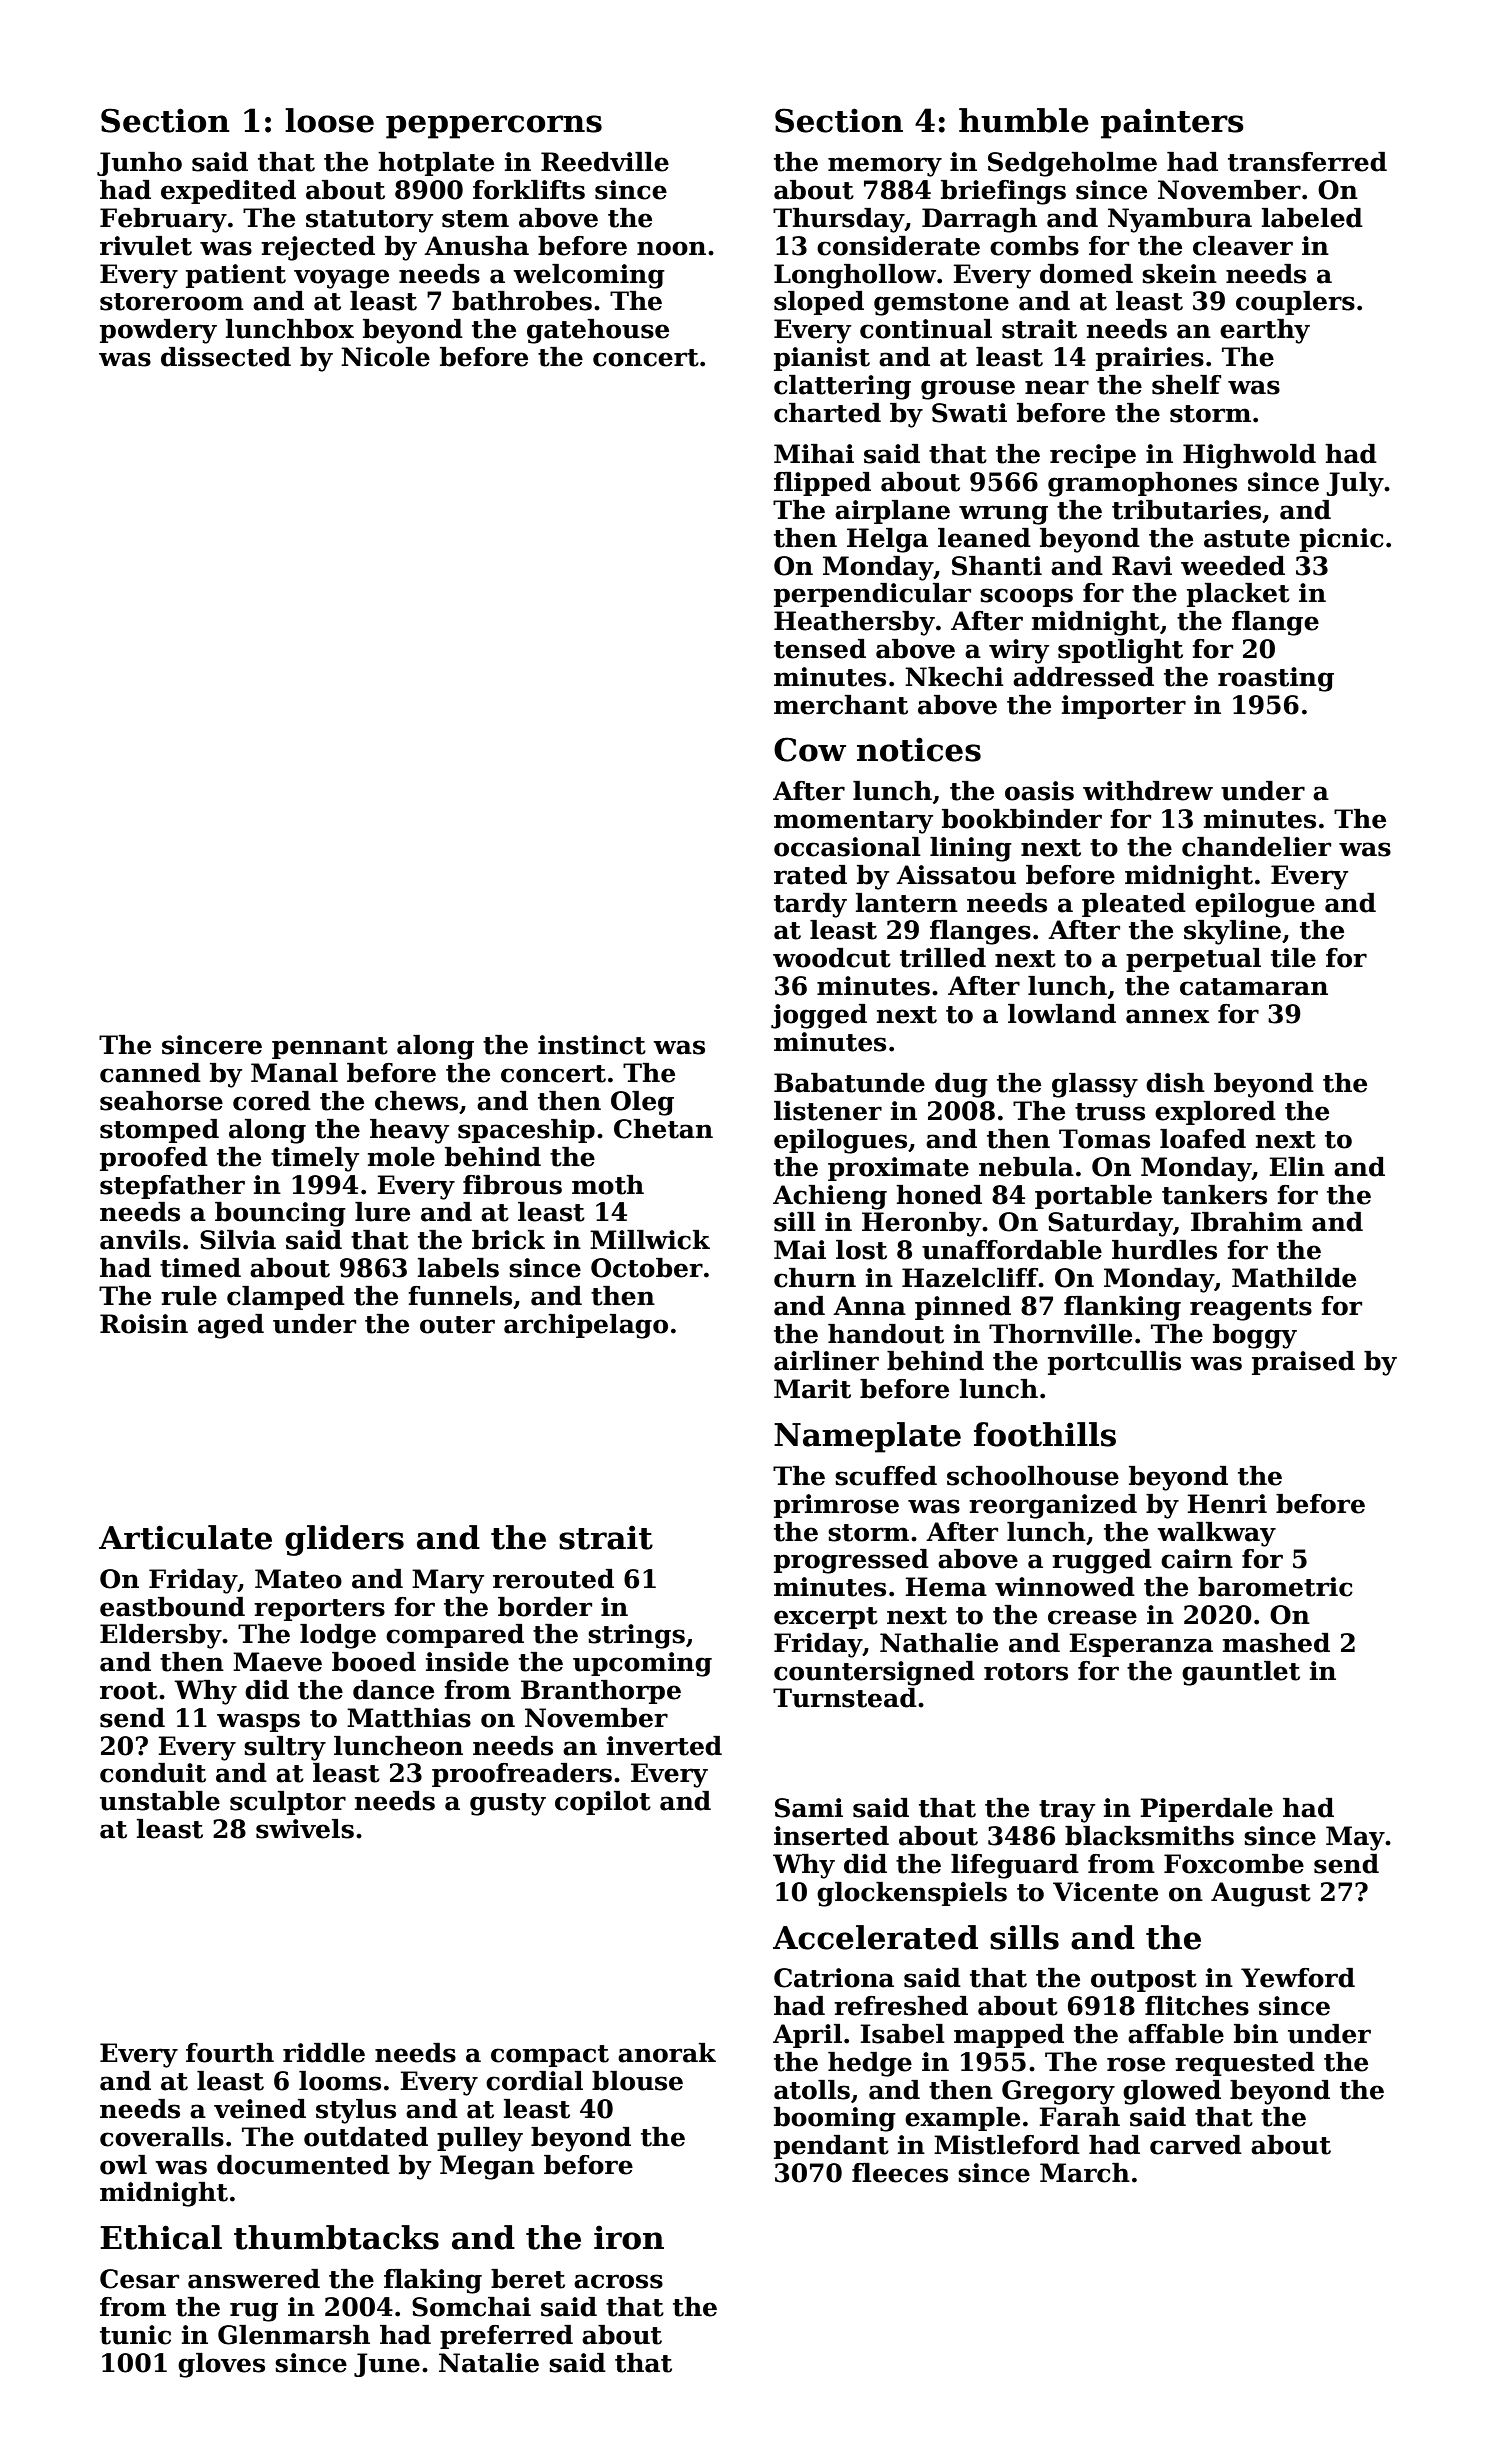 This screenshot has height=2464, width=1496. Describe the element at coordinates (1022, 819) in the screenshot. I see `bookbinder` at that location.
